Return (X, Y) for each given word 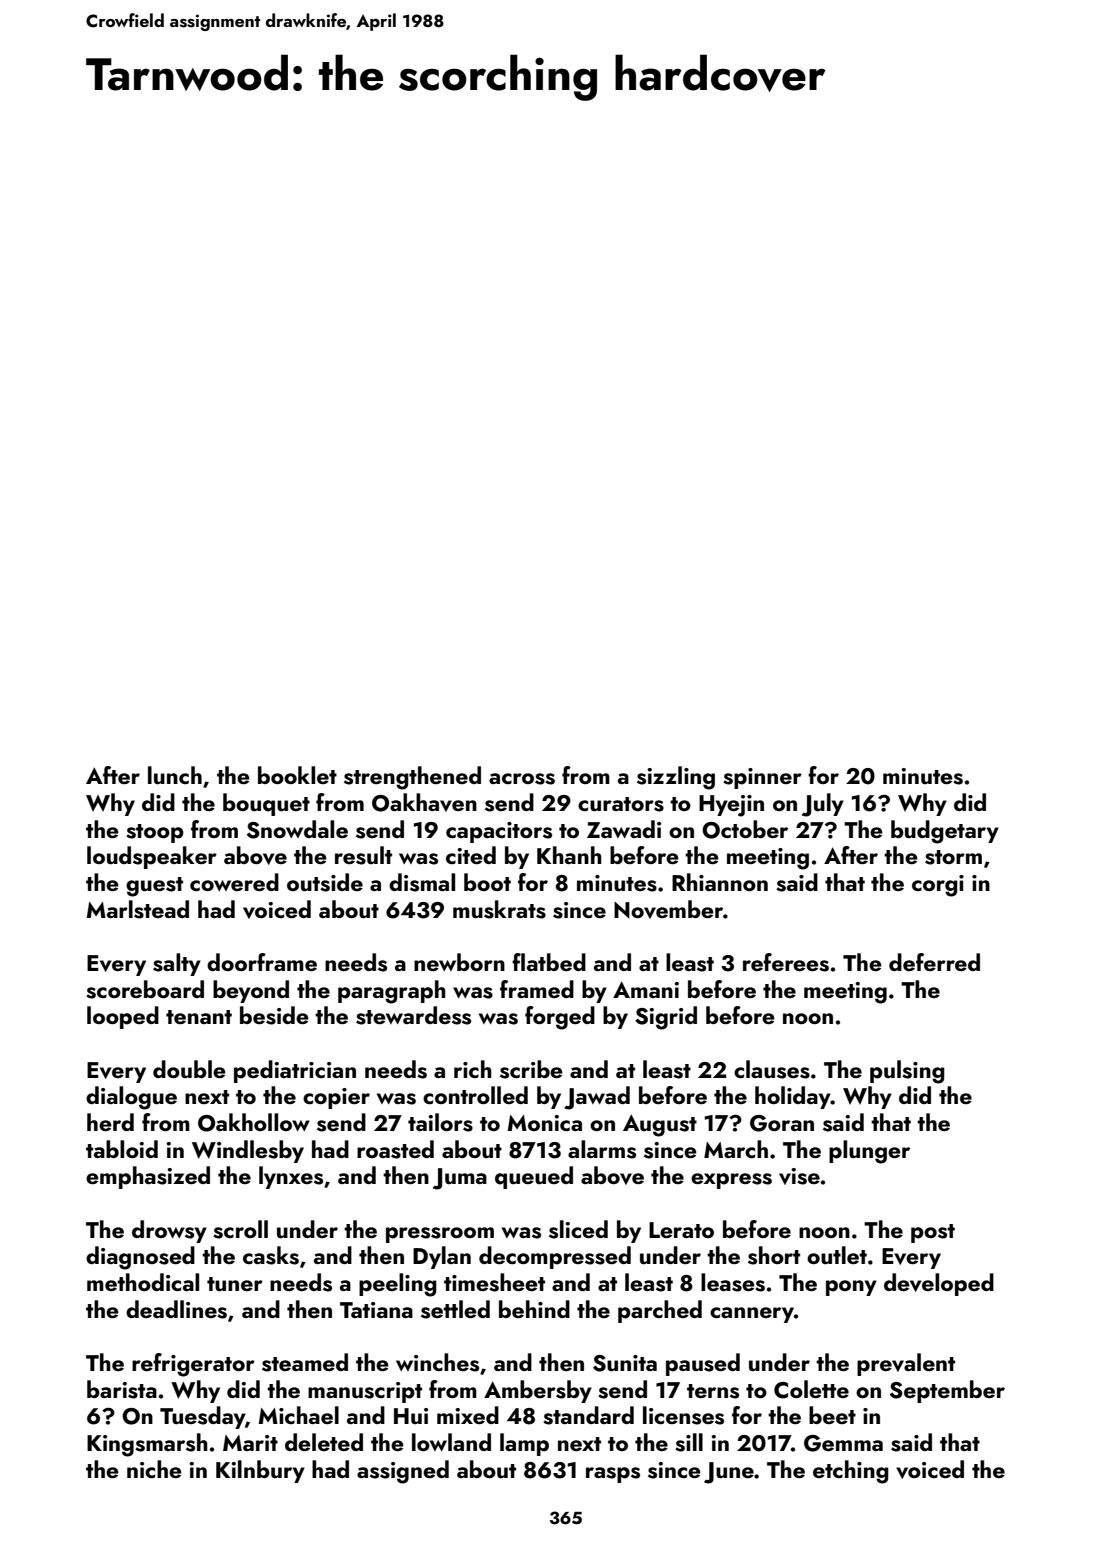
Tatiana (376, 1310)
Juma (460, 1179)
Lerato (681, 1230)
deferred (934, 962)
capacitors (499, 832)
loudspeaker (152, 857)
